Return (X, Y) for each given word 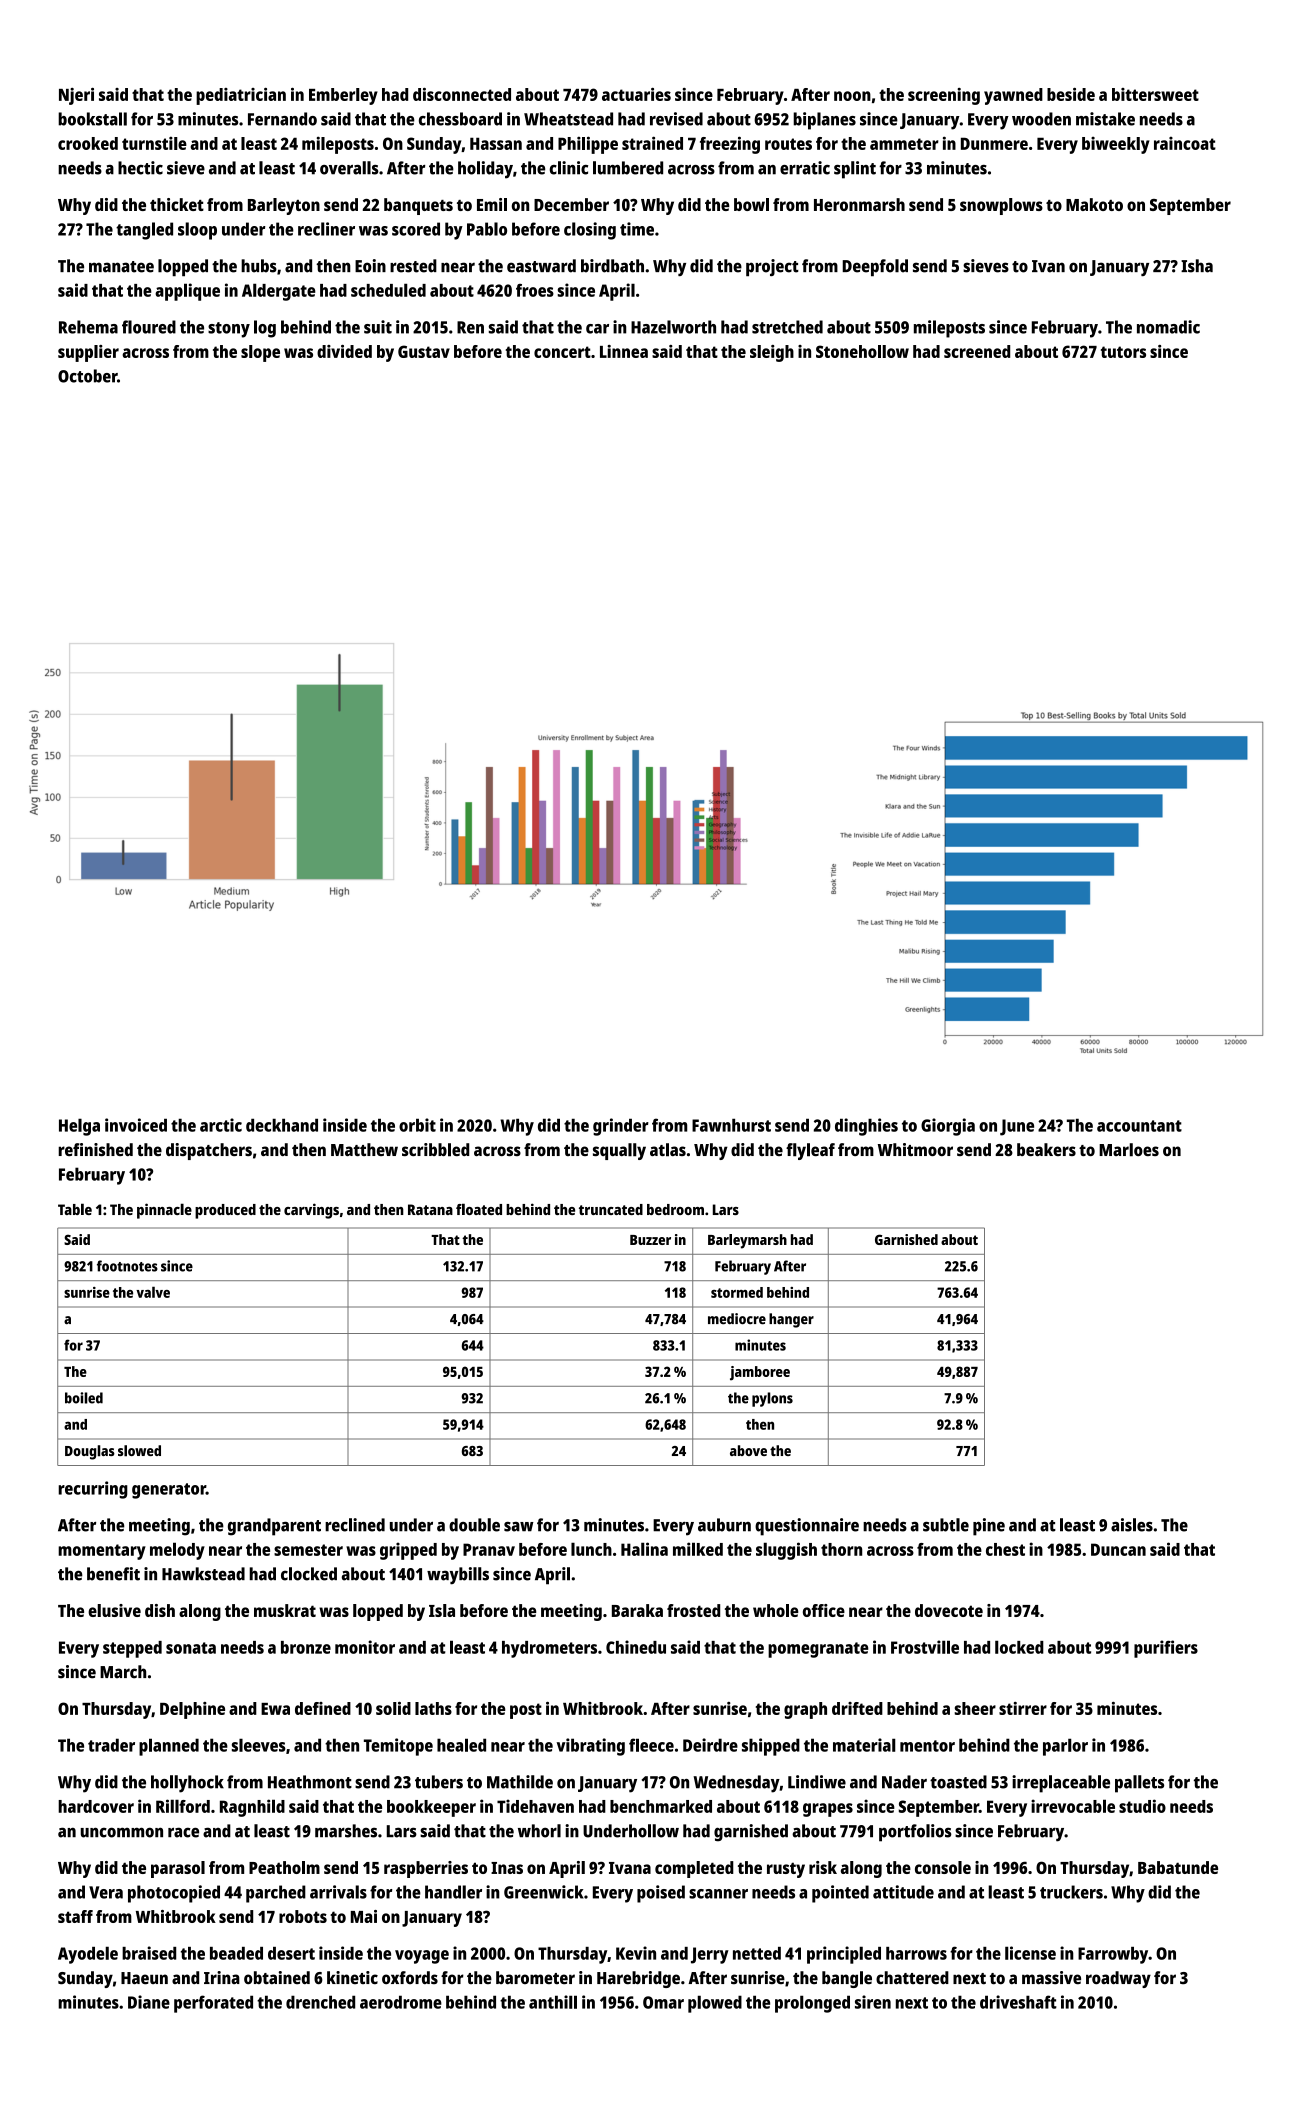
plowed (715, 2004)
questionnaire (807, 1527)
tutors (1123, 352)
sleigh (772, 353)
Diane (149, 2002)
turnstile (154, 143)
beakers (1046, 1149)
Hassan (496, 143)
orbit (417, 1125)
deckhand (282, 1125)
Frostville (925, 1647)
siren (873, 2002)
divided (344, 351)
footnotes (127, 1266)
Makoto (1094, 204)
